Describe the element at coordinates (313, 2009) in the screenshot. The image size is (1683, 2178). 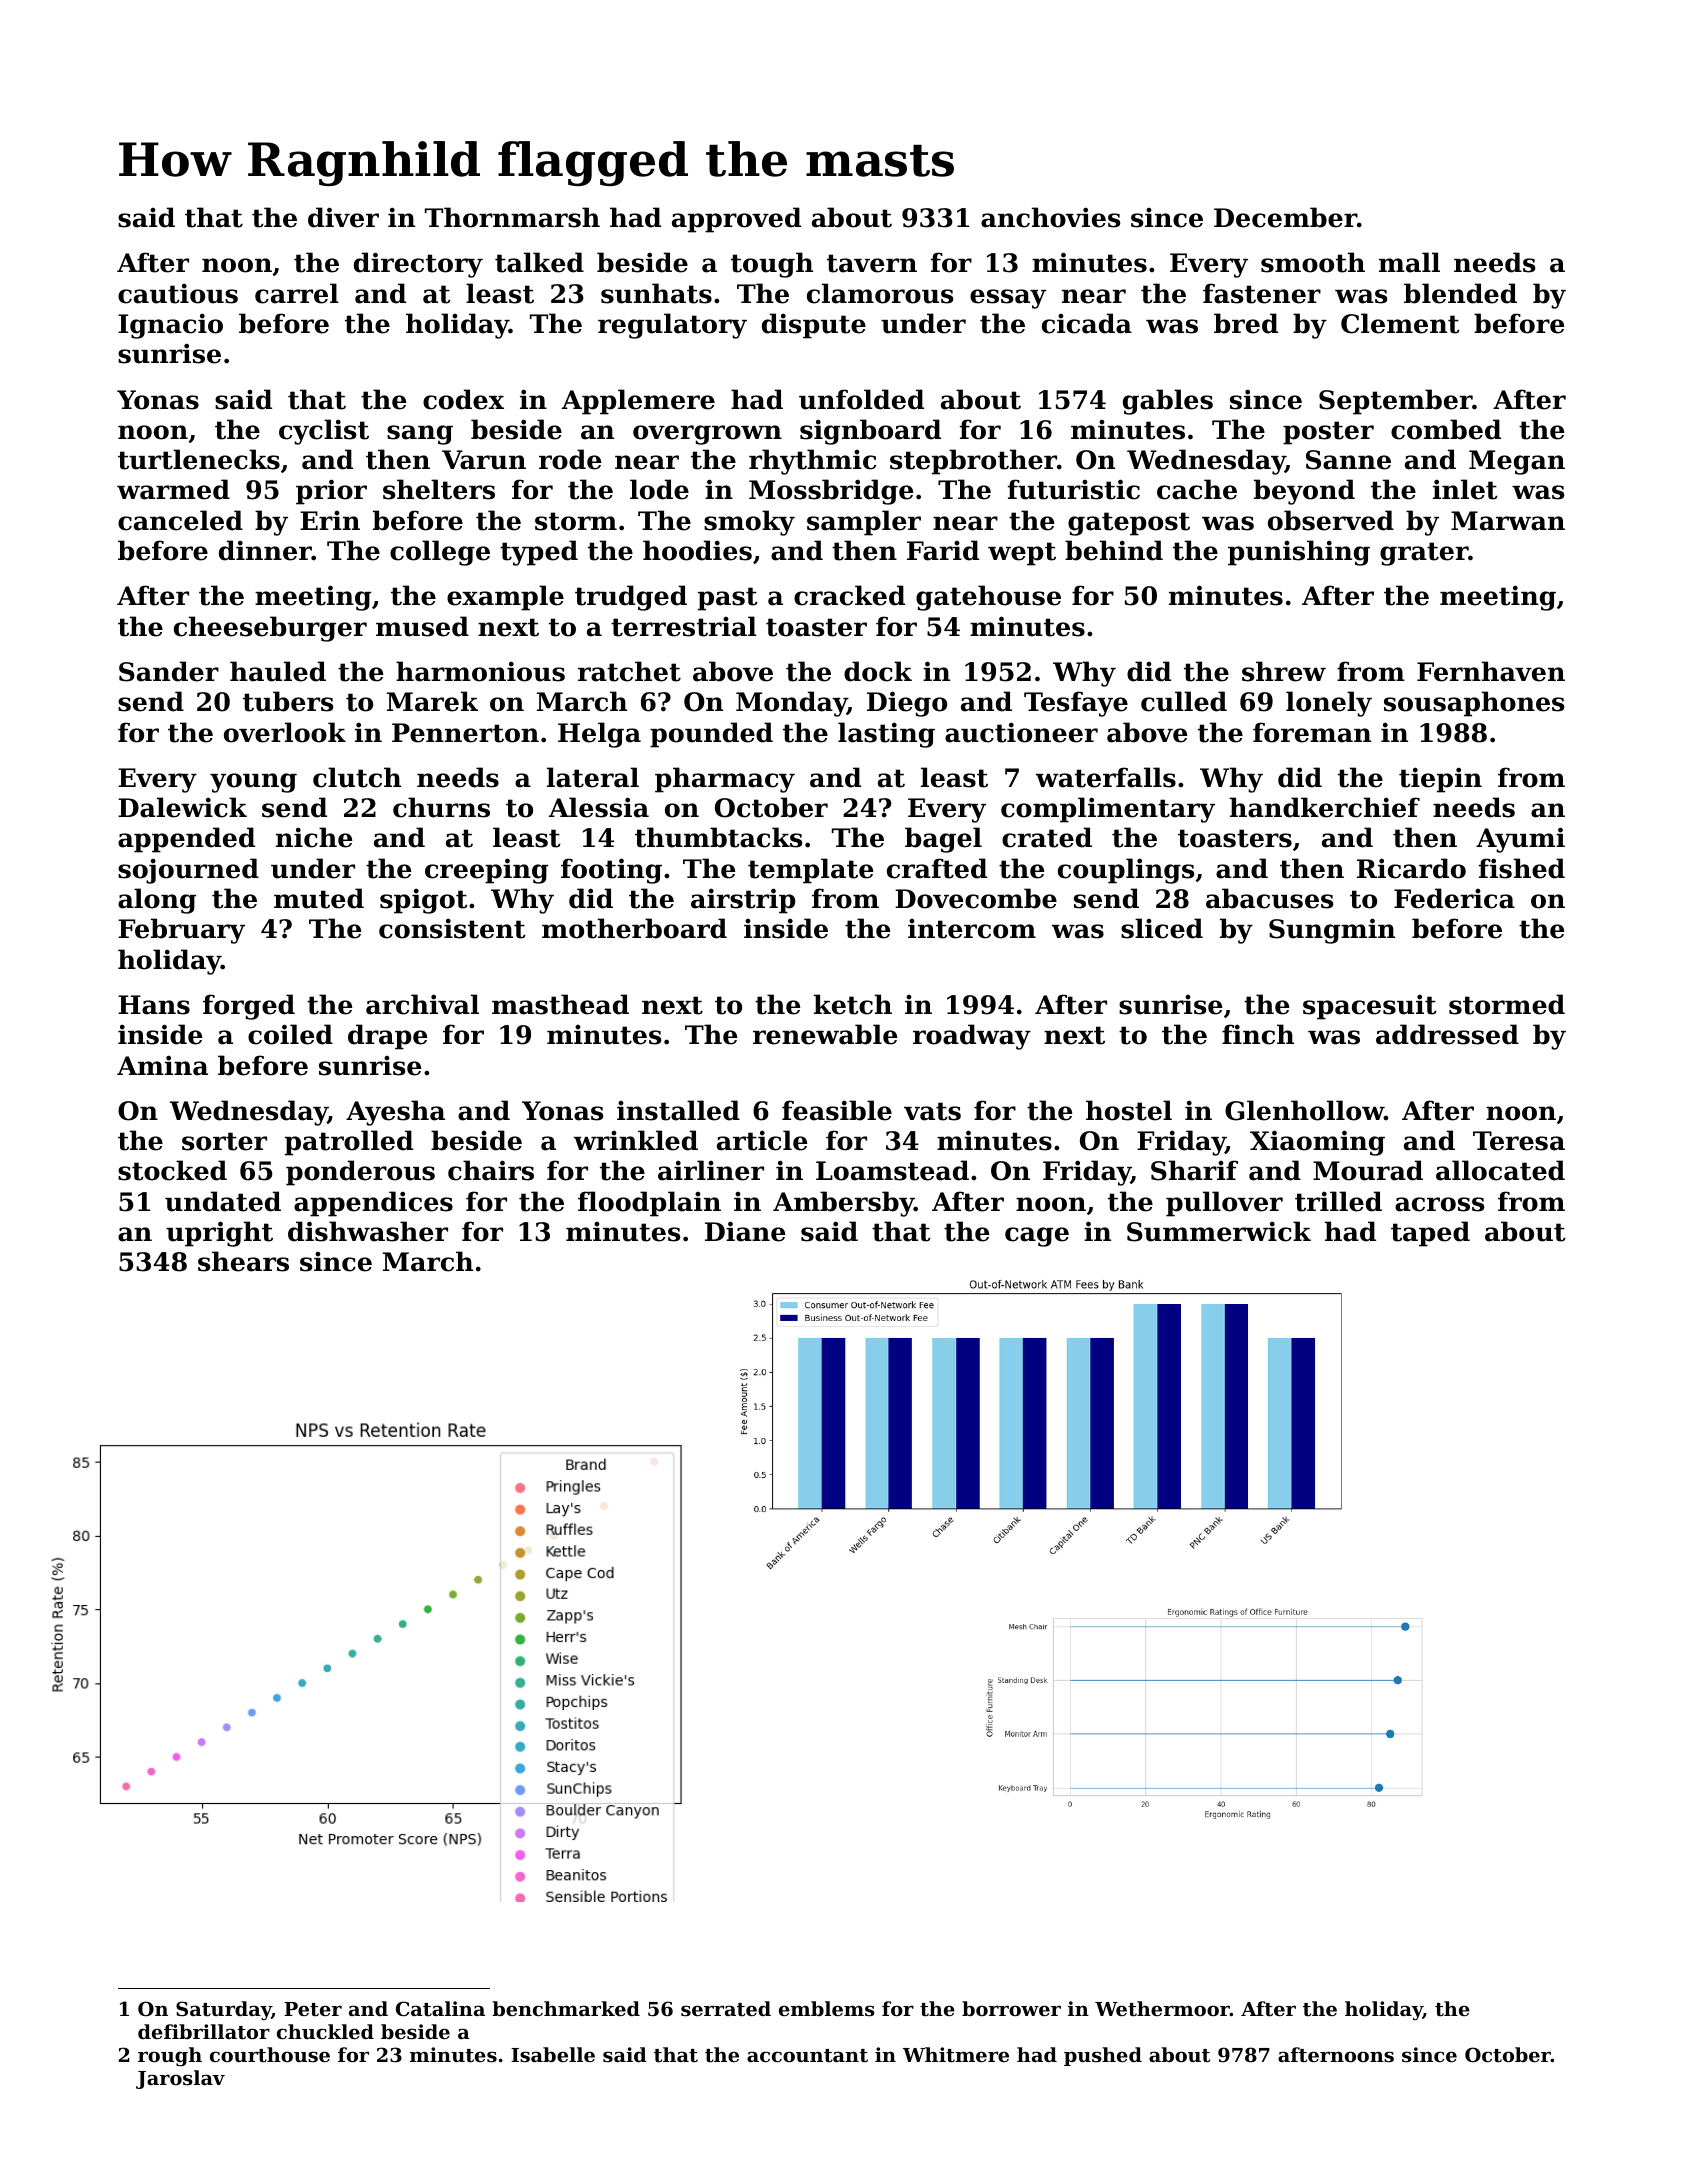
I see `Peter` at that location.
